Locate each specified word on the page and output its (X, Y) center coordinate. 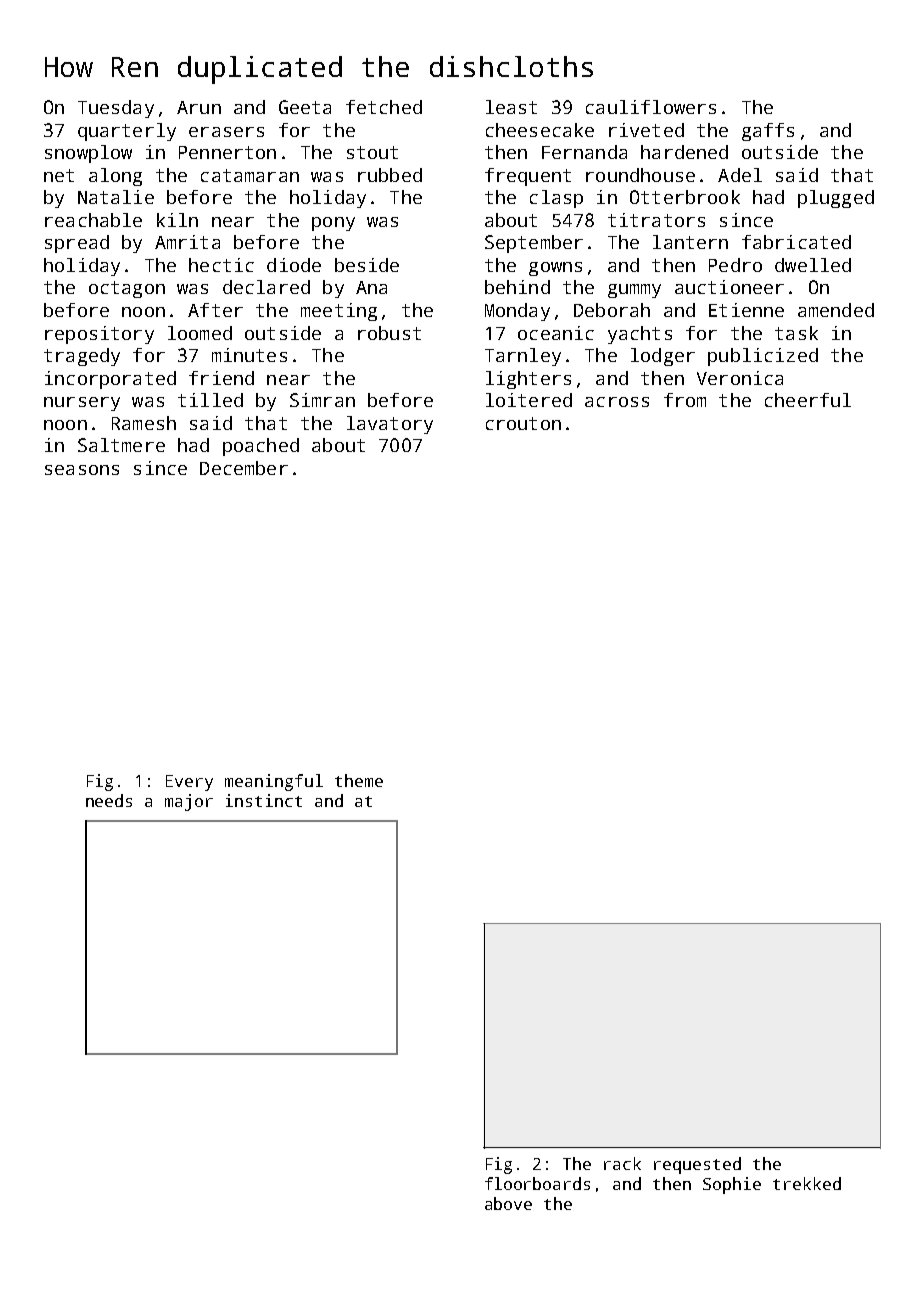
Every (189, 783)
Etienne (746, 310)
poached (261, 447)
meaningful (274, 782)
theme (359, 780)
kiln (177, 220)
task (796, 333)
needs (109, 800)
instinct (264, 800)
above (508, 1203)
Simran (322, 400)
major (189, 802)
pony (333, 224)
